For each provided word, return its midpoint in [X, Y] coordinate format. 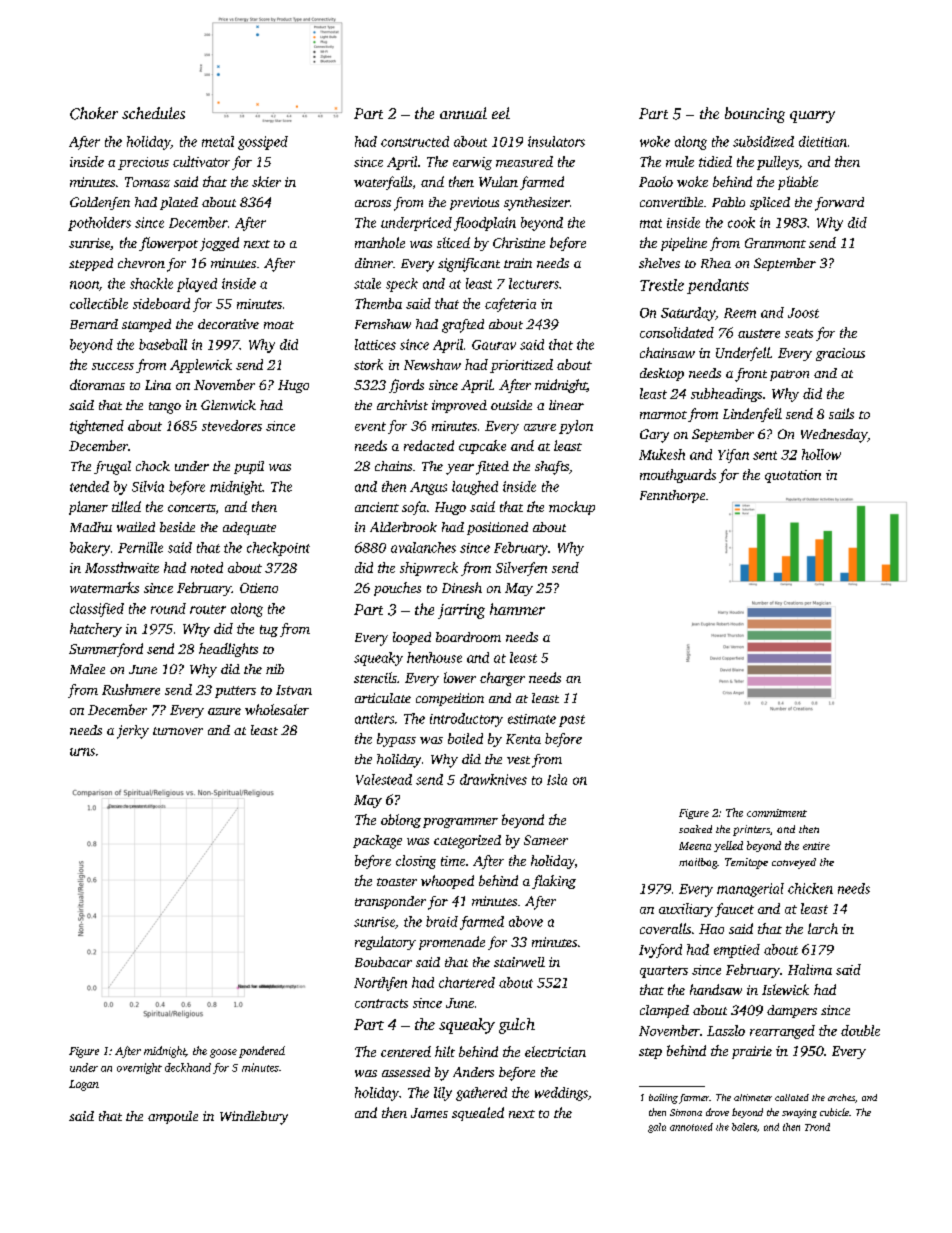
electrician [555, 1051]
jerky [133, 732]
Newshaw [432, 364]
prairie [752, 1052]
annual [463, 113]
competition [450, 699]
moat [279, 325]
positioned [497, 528]
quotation [793, 476]
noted [207, 567]
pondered [262, 1052]
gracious [840, 354]
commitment [777, 813]
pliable [798, 183]
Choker [94, 113]
